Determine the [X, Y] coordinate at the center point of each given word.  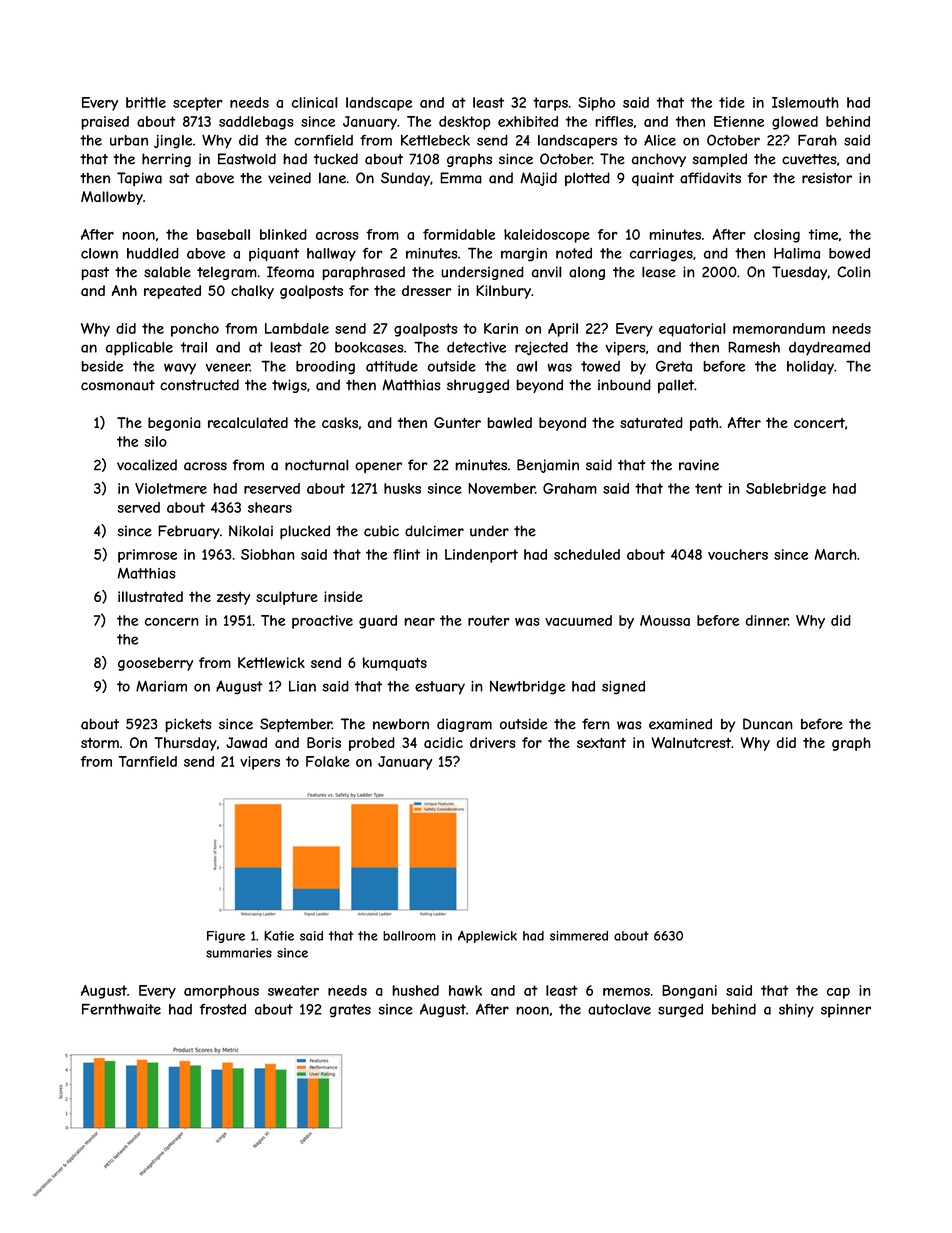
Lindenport [481, 556]
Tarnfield [147, 761]
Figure [226, 937]
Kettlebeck [435, 140]
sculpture [287, 598]
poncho [195, 330]
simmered [579, 936]
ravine [699, 465]
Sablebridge [786, 490]
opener [378, 467]
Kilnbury [503, 292]
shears [270, 507]
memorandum [779, 328]
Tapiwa [139, 179]
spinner [846, 1011]
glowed [795, 123]
